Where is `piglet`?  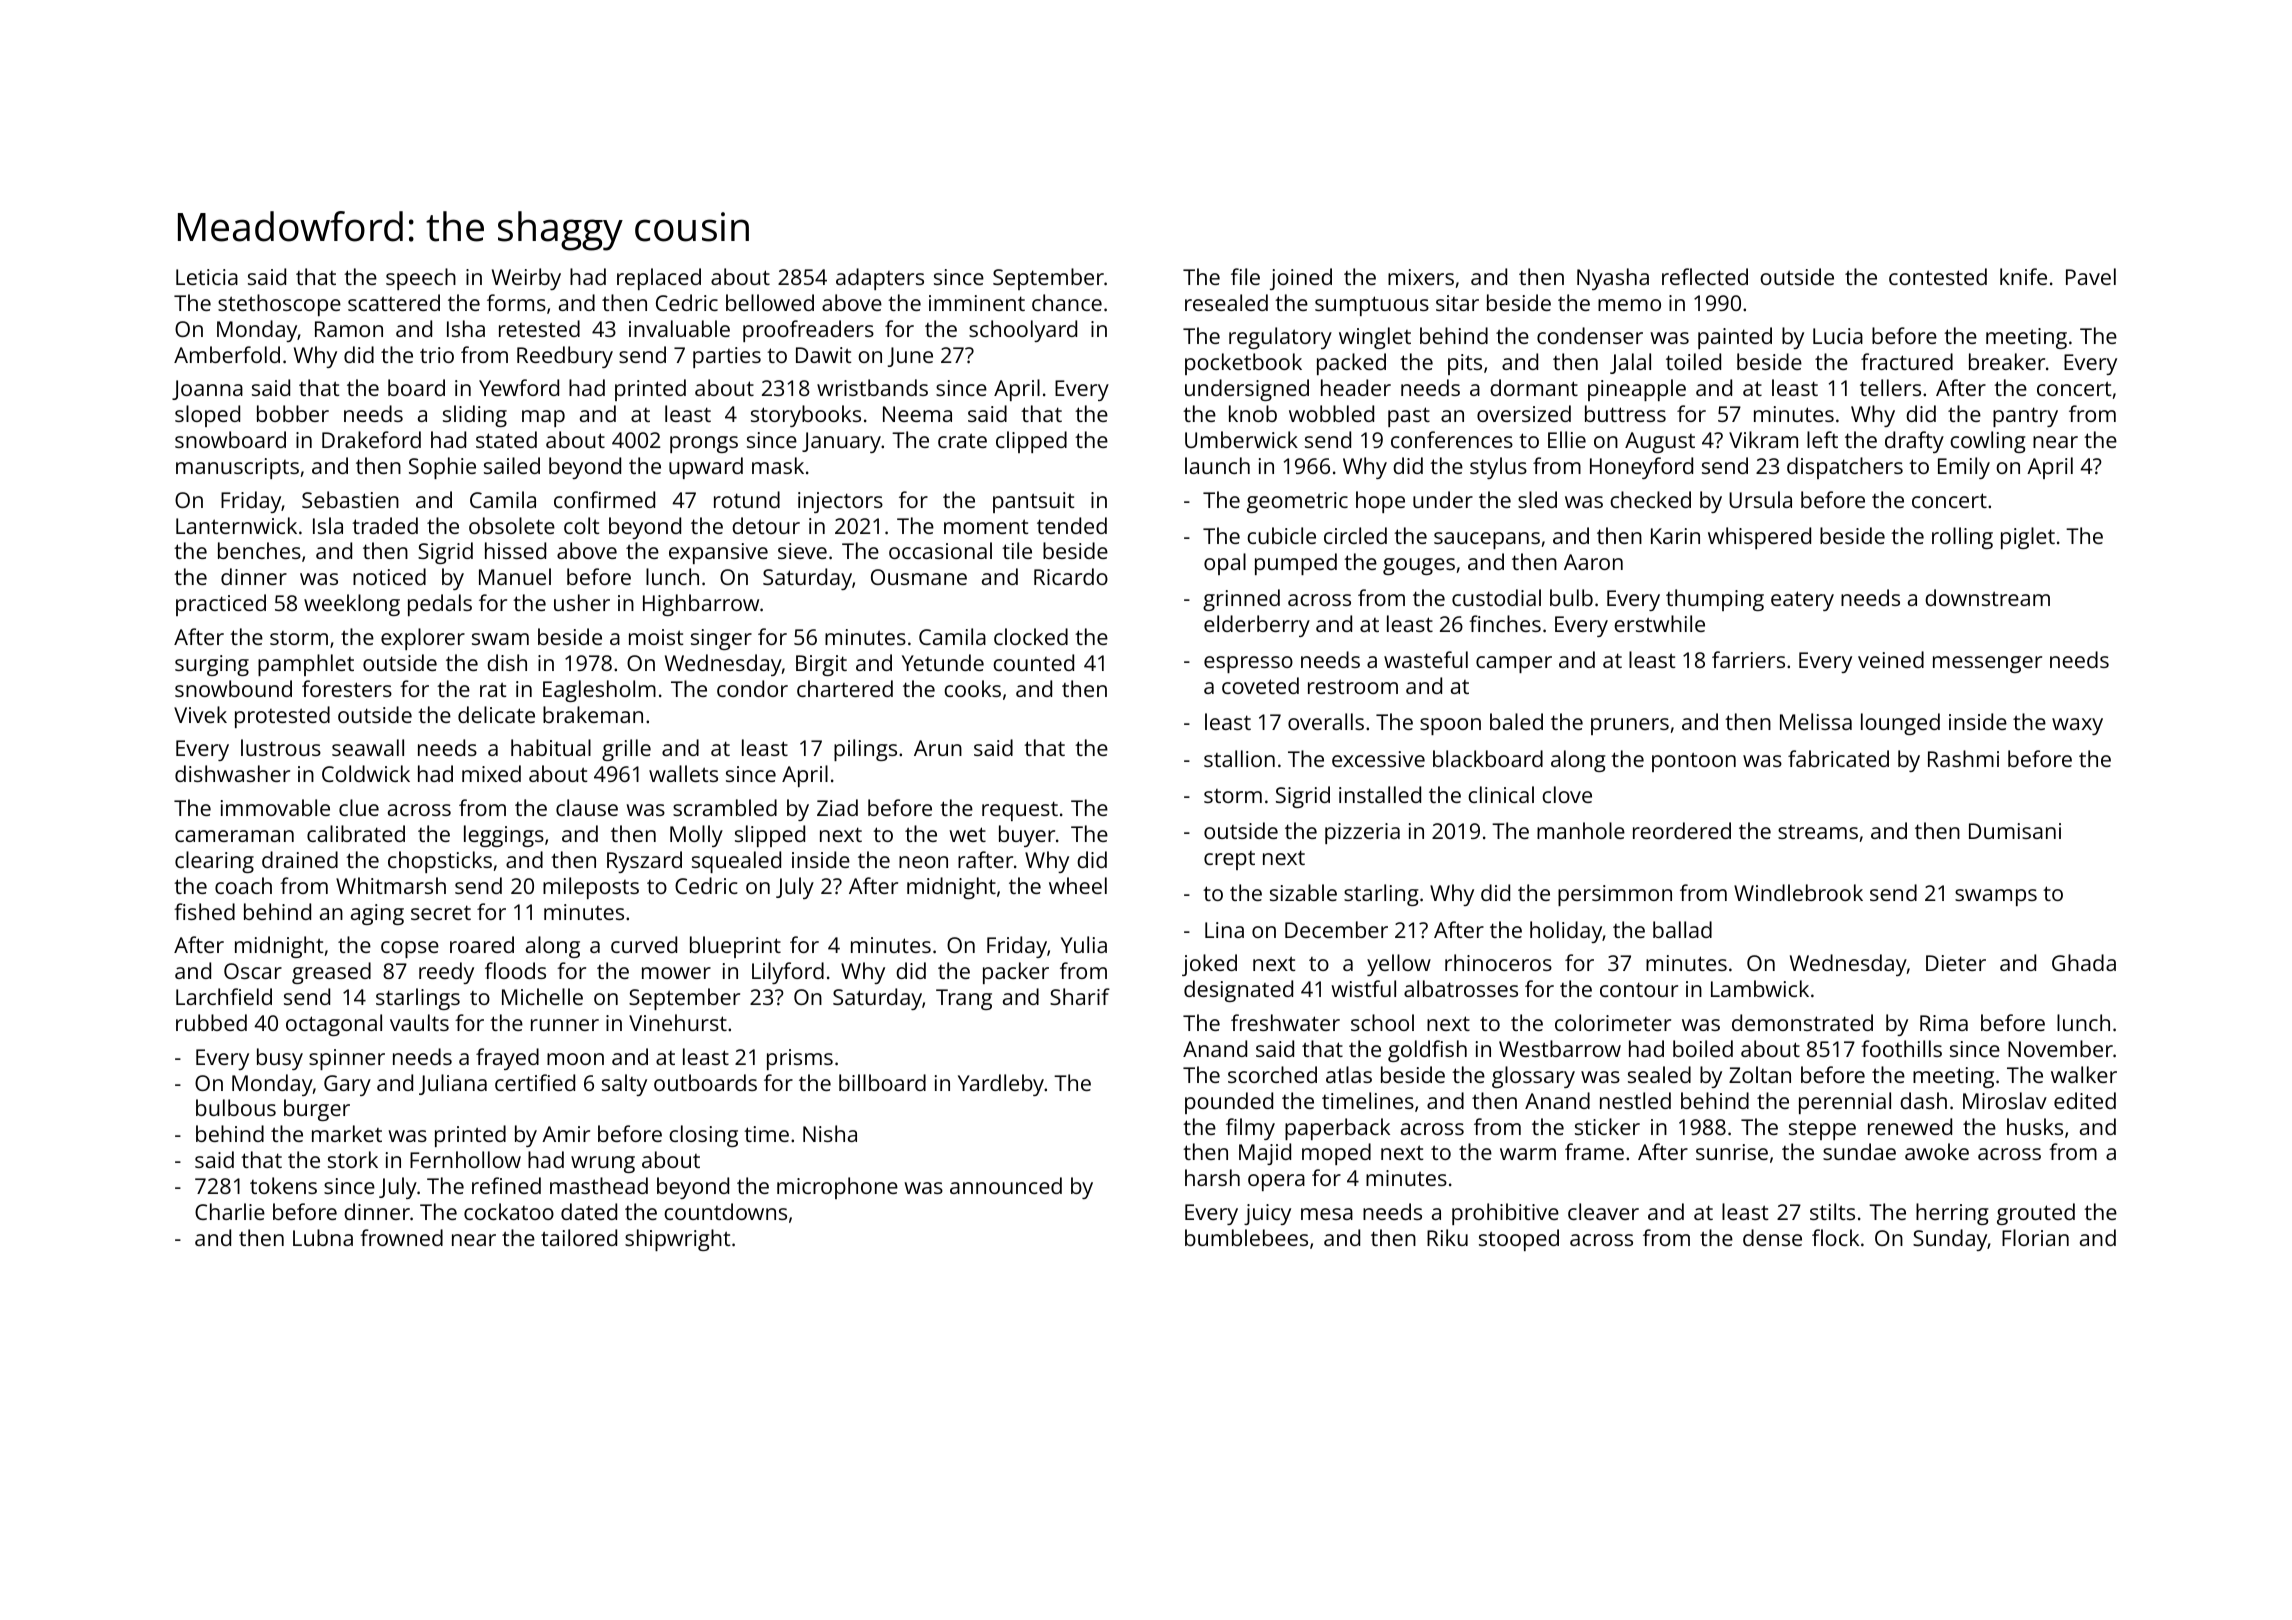 piglet is located at coordinates (2028, 538).
